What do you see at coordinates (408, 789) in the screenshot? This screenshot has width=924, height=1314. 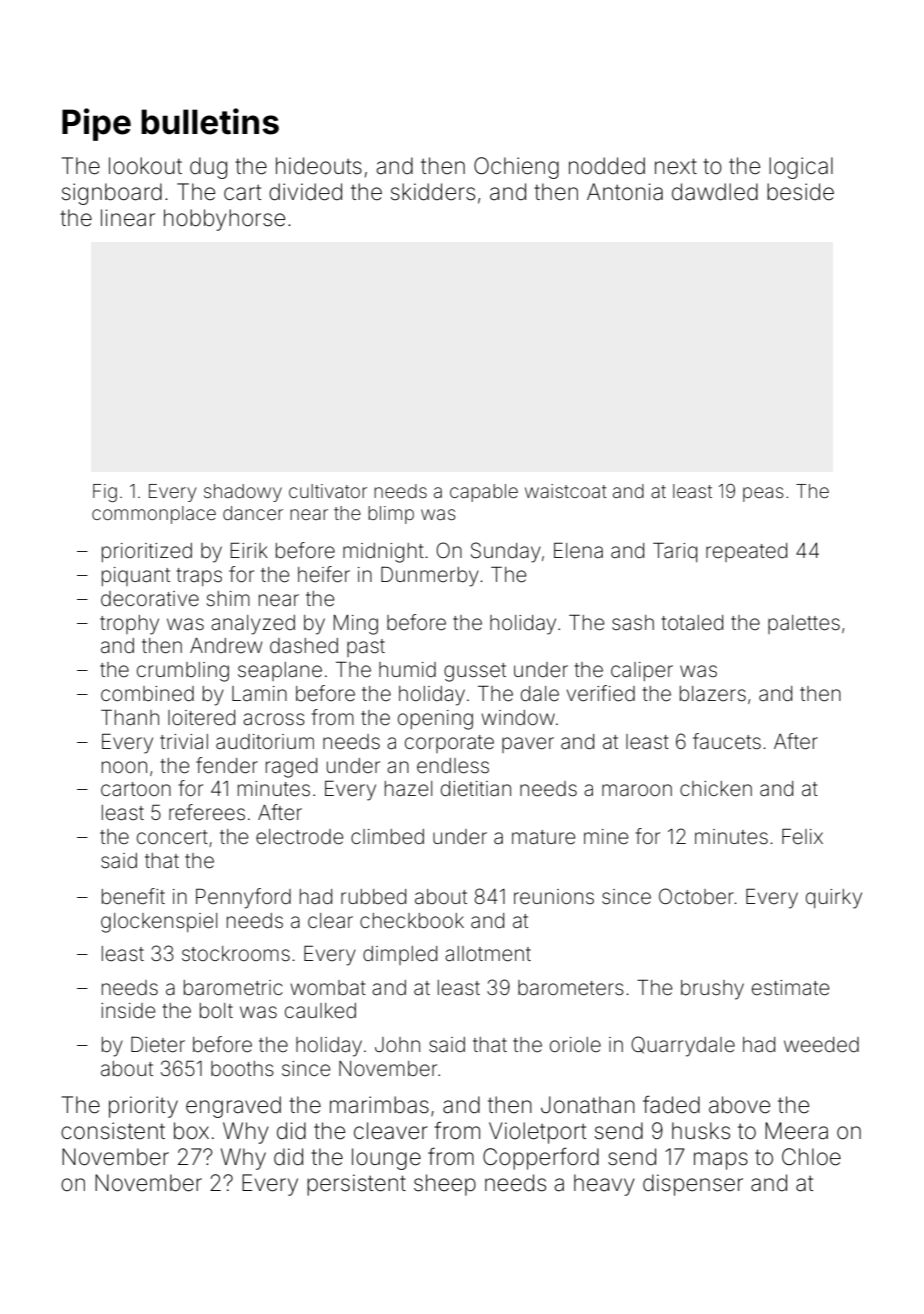 I see `hazel` at bounding box center [408, 789].
